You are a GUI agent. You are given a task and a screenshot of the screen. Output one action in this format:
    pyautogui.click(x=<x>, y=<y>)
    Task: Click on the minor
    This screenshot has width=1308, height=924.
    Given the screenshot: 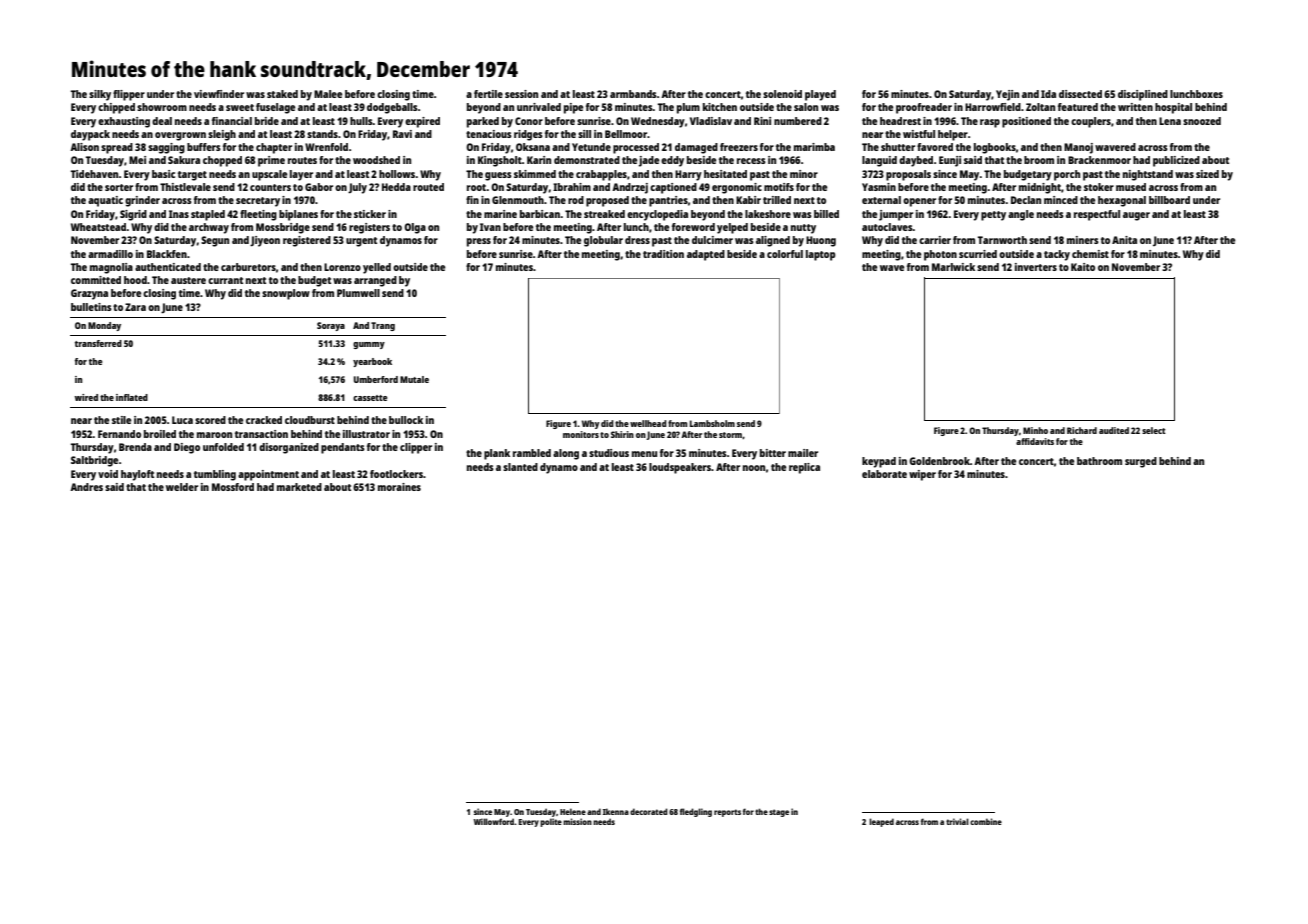 What is the action you would take?
    pyautogui.click(x=804, y=174)
